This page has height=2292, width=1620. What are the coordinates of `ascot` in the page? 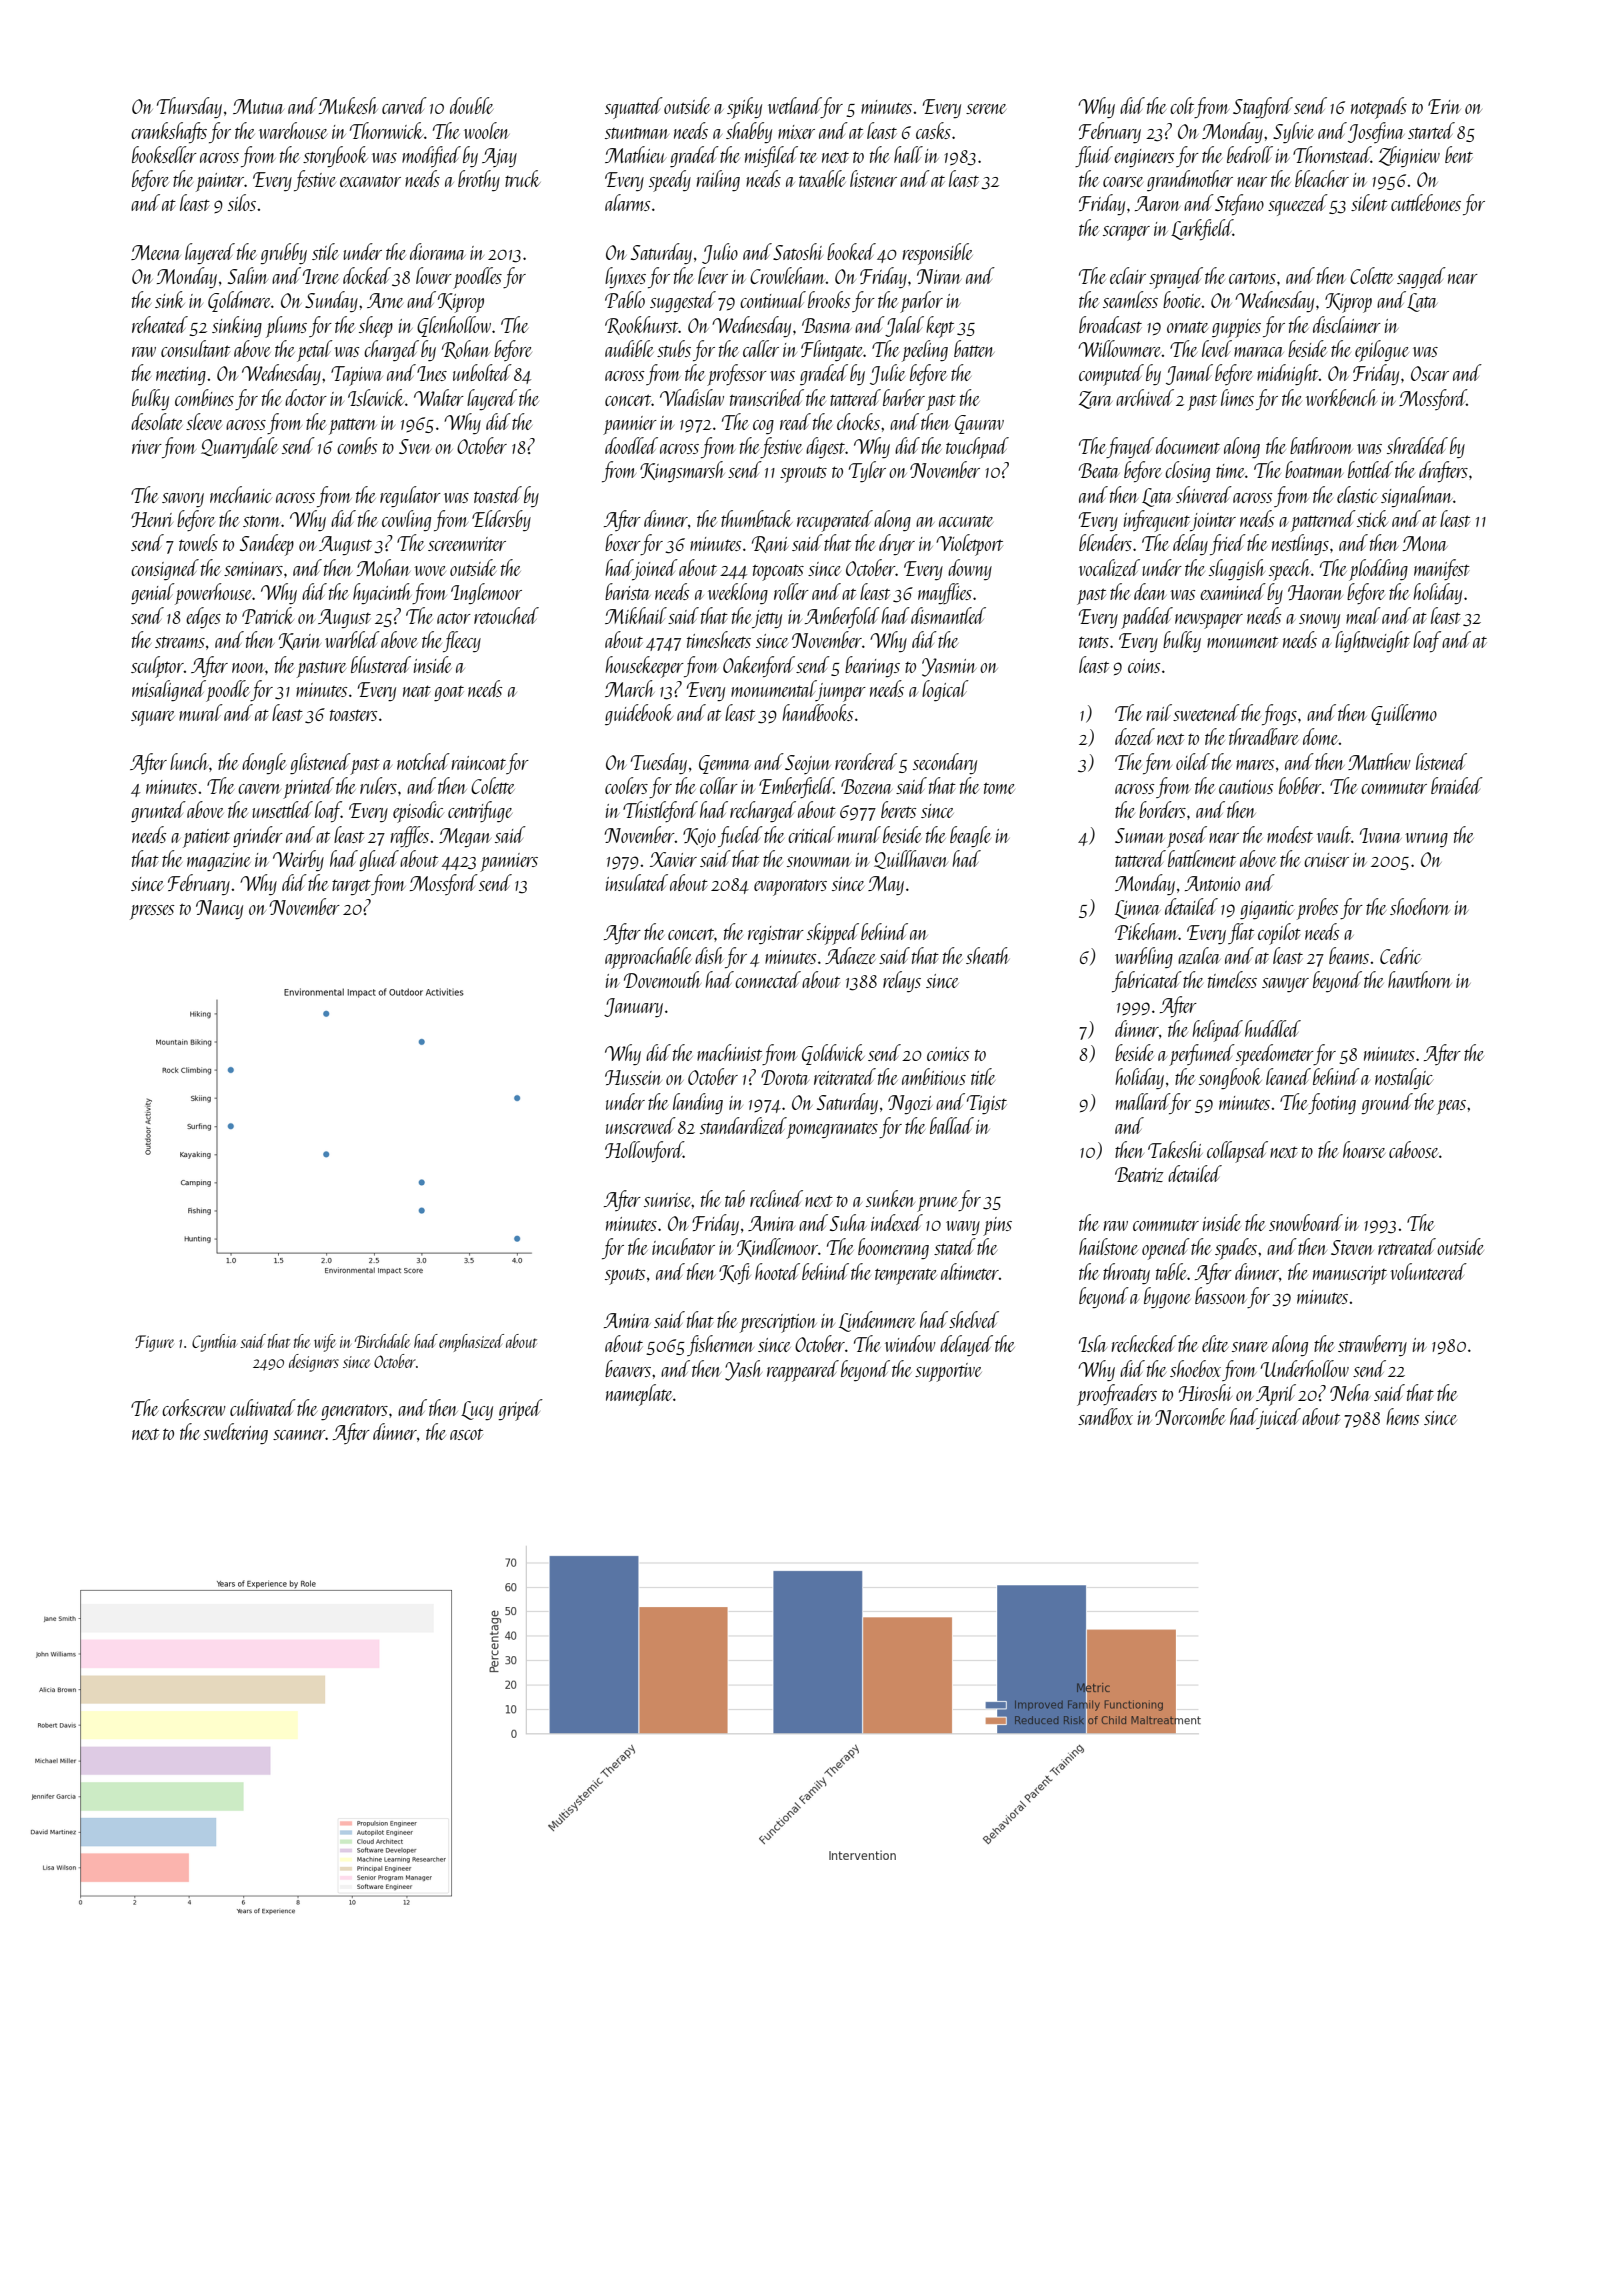 It's located at (466, 1434).
